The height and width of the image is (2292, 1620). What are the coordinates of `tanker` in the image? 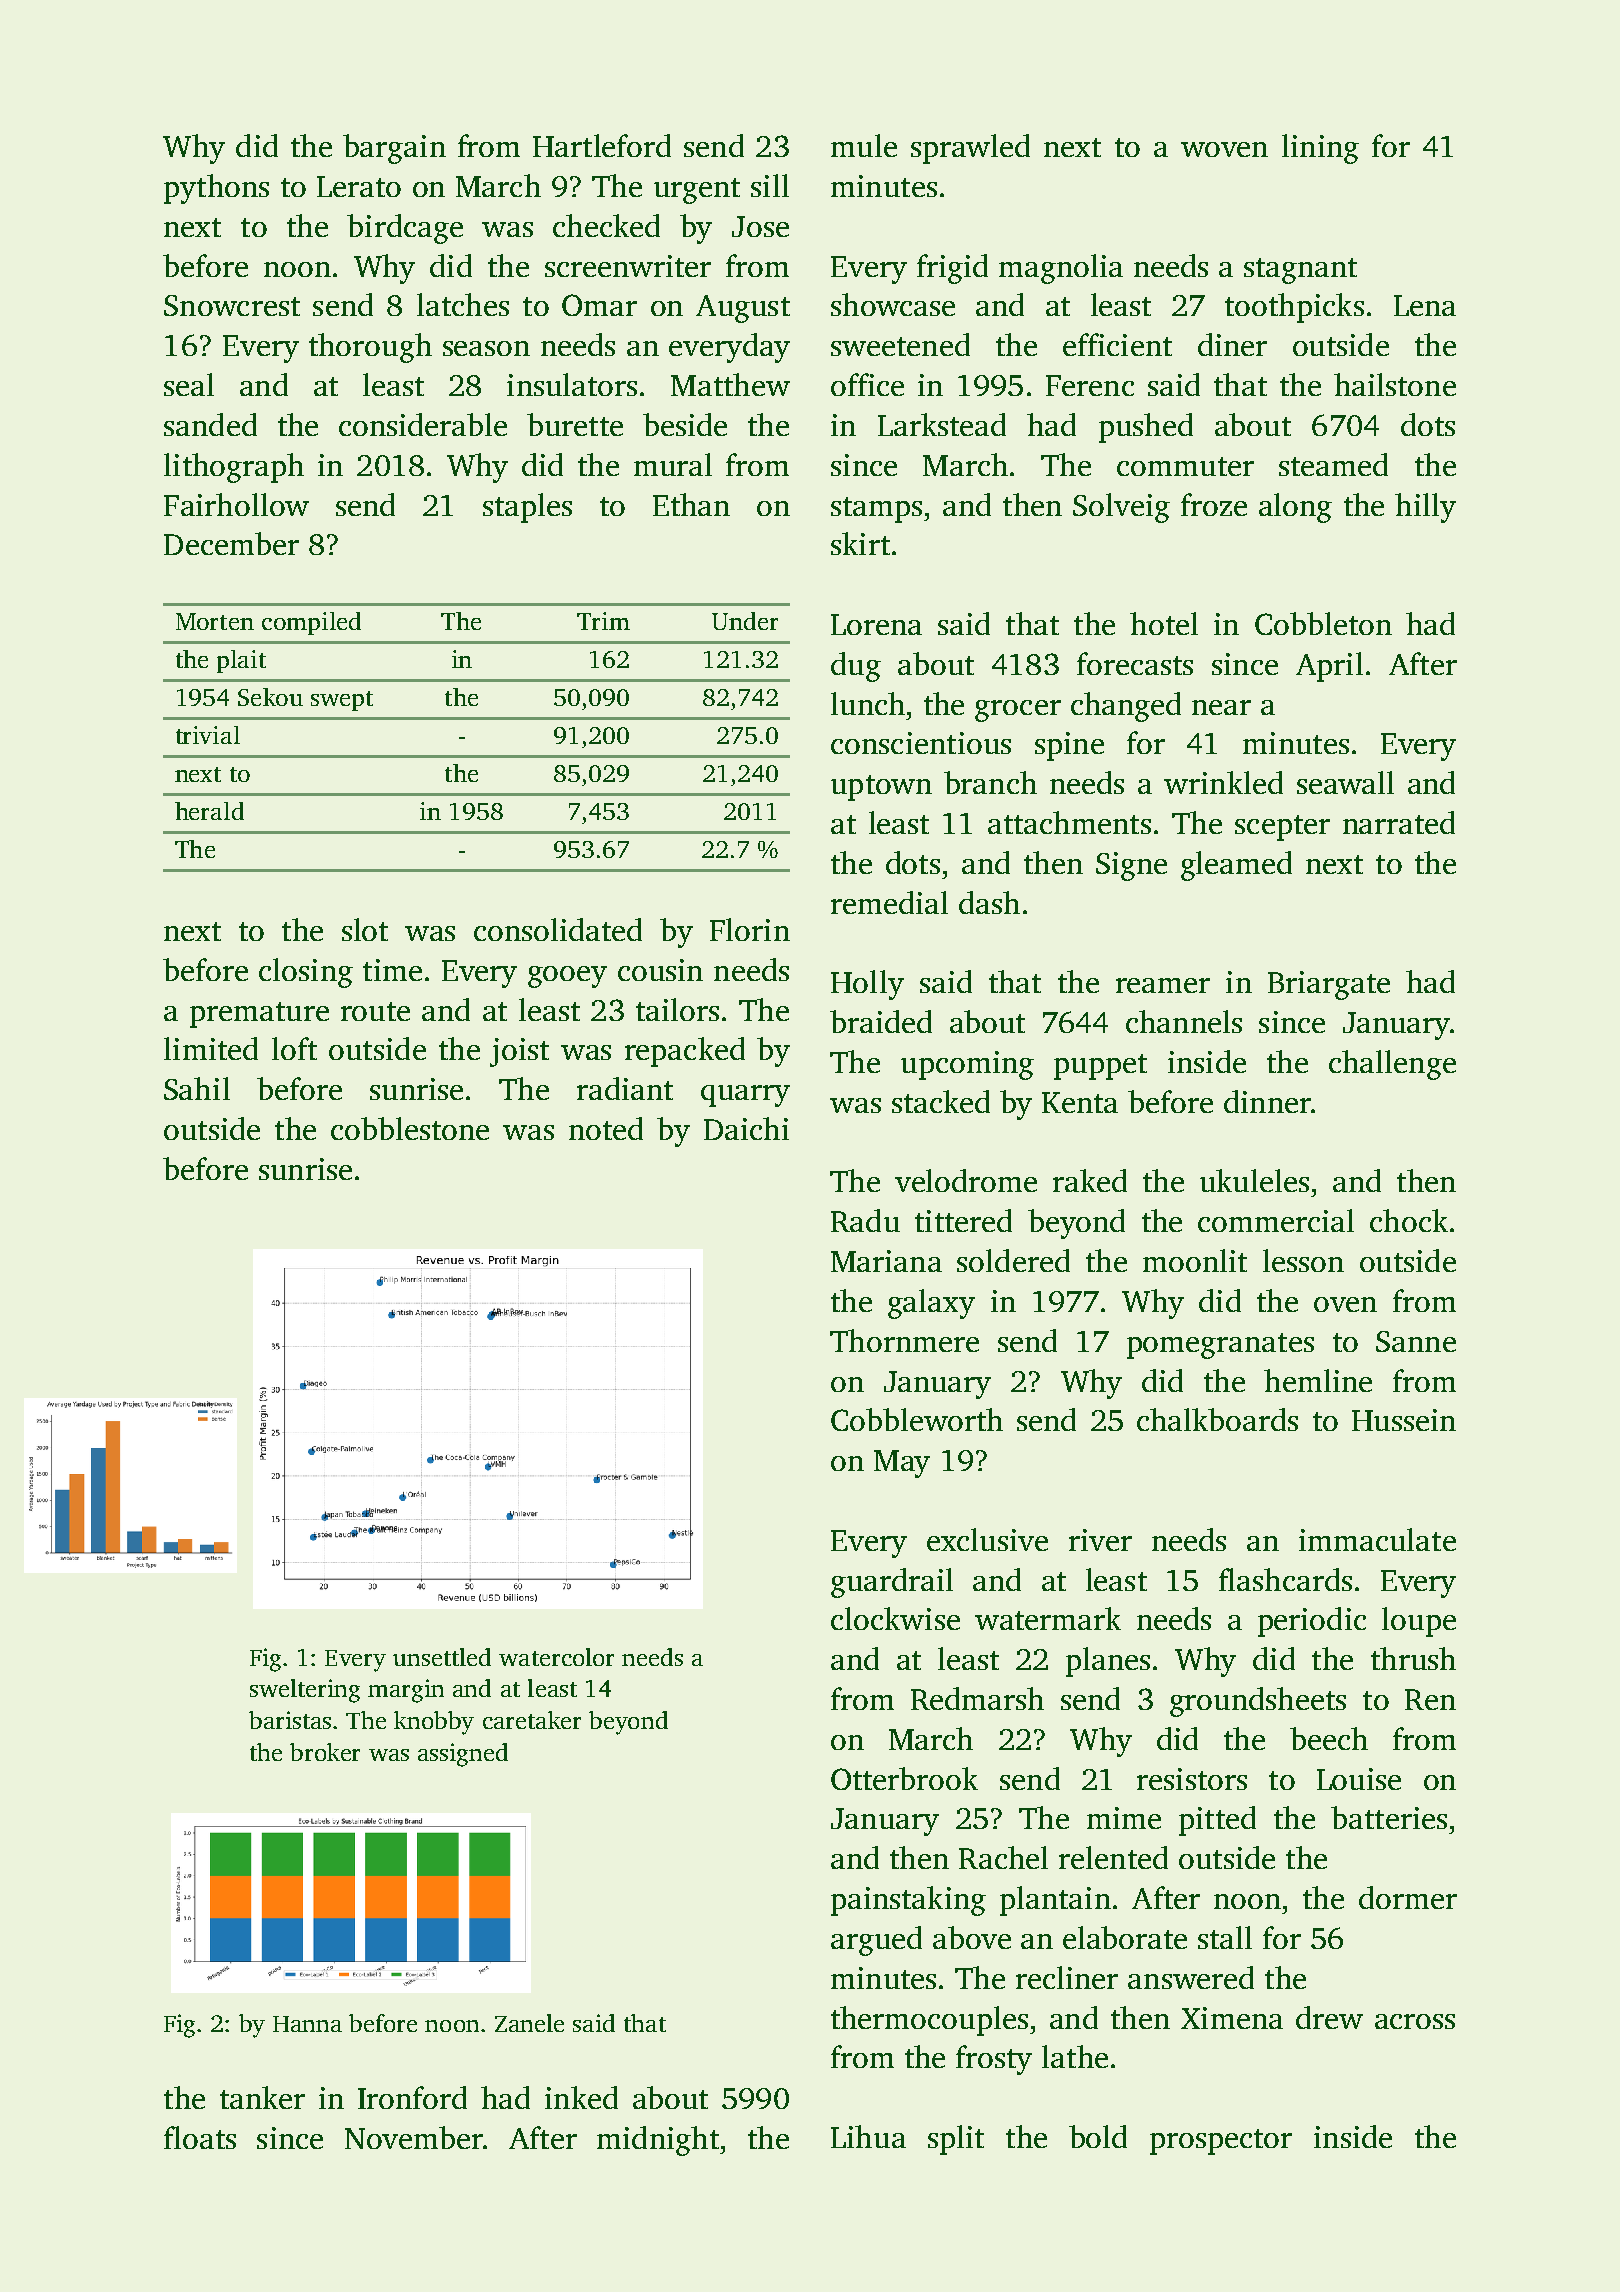 It's located at (262, 2097).
